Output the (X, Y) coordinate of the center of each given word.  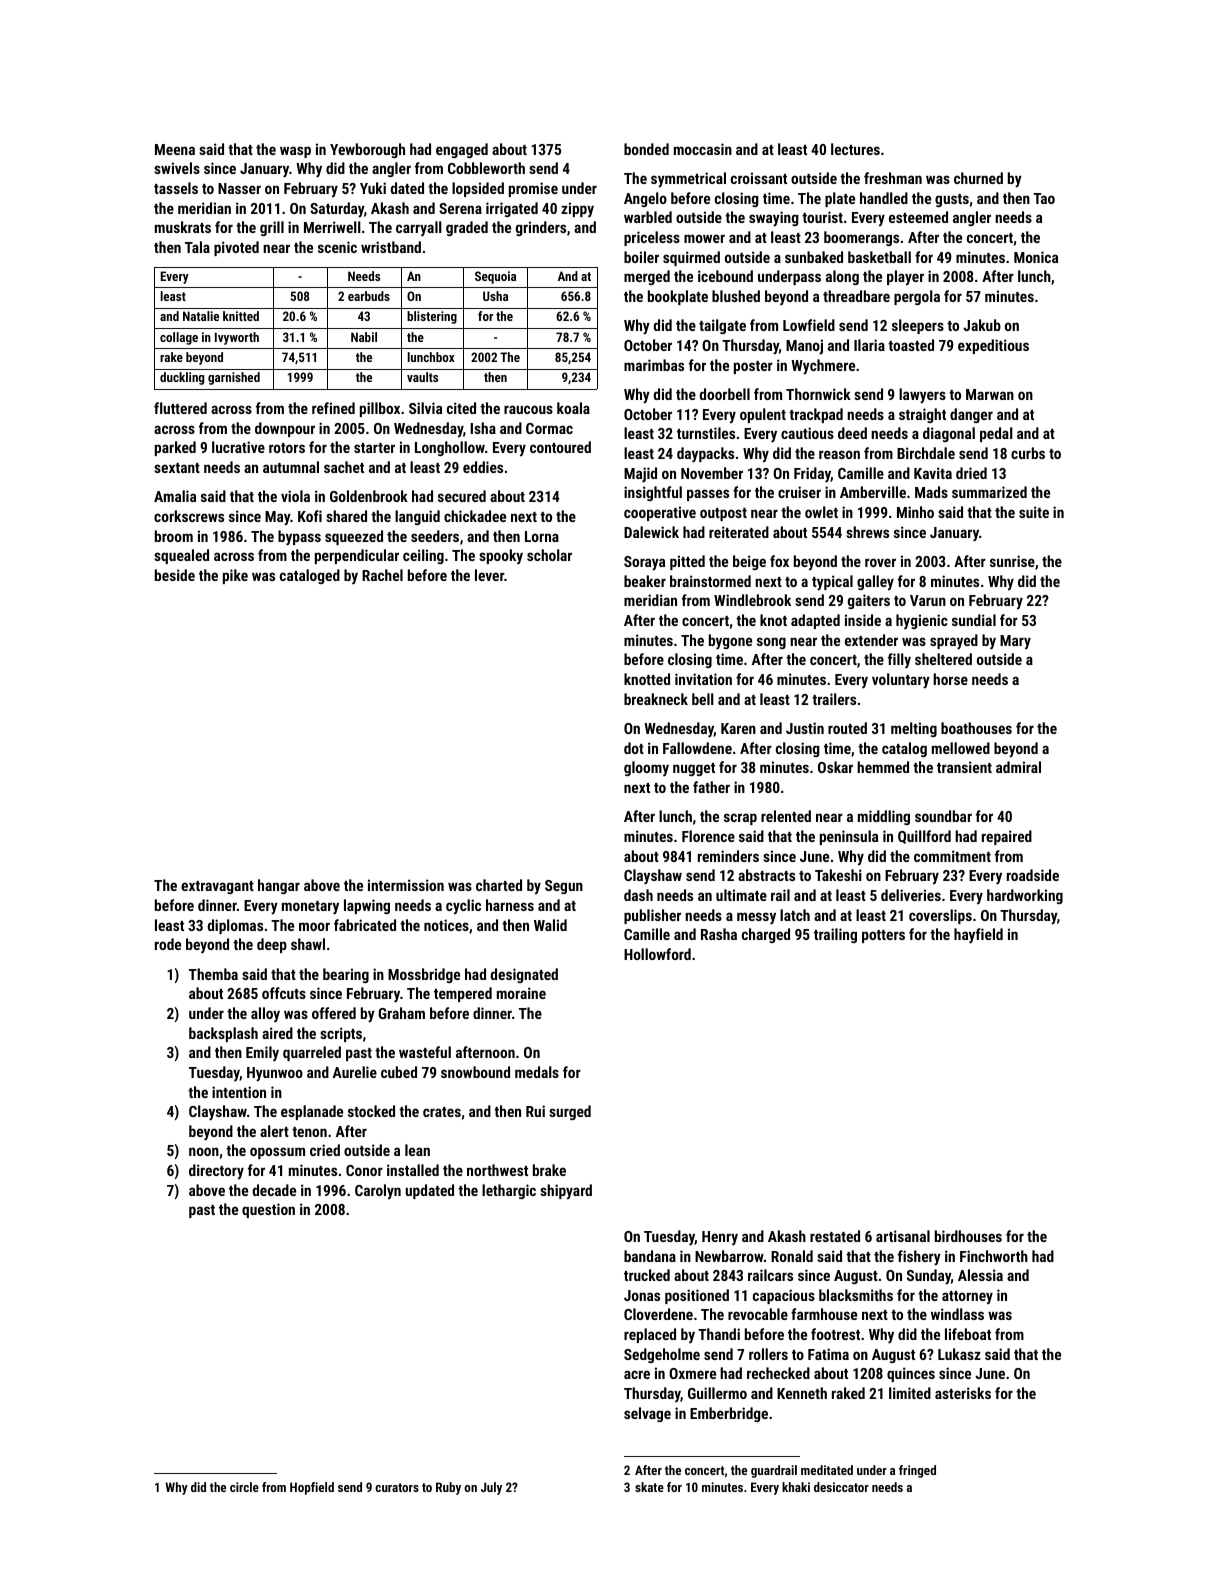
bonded (646, 149)
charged (766, 935)
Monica (1036, 257)
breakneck (656, 699)
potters (883, 936)
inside (863, 620)
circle (244, 1487)
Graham (401, 1013)
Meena (175, 149)
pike (235, 576)
